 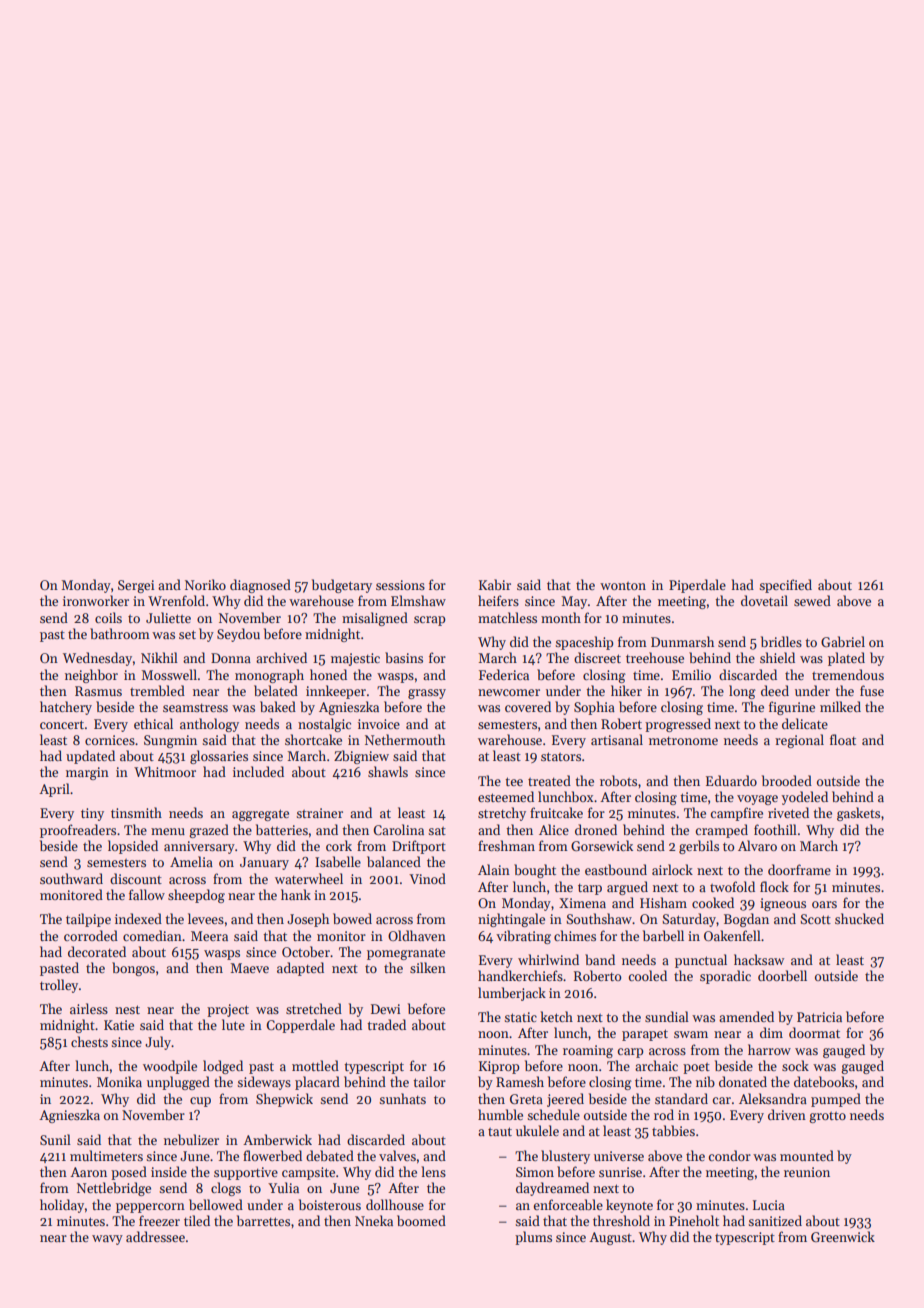 What do you see at coordinates (263, 1220) in the image?
I see `barrettes` at bounding box center [263, 1220].
